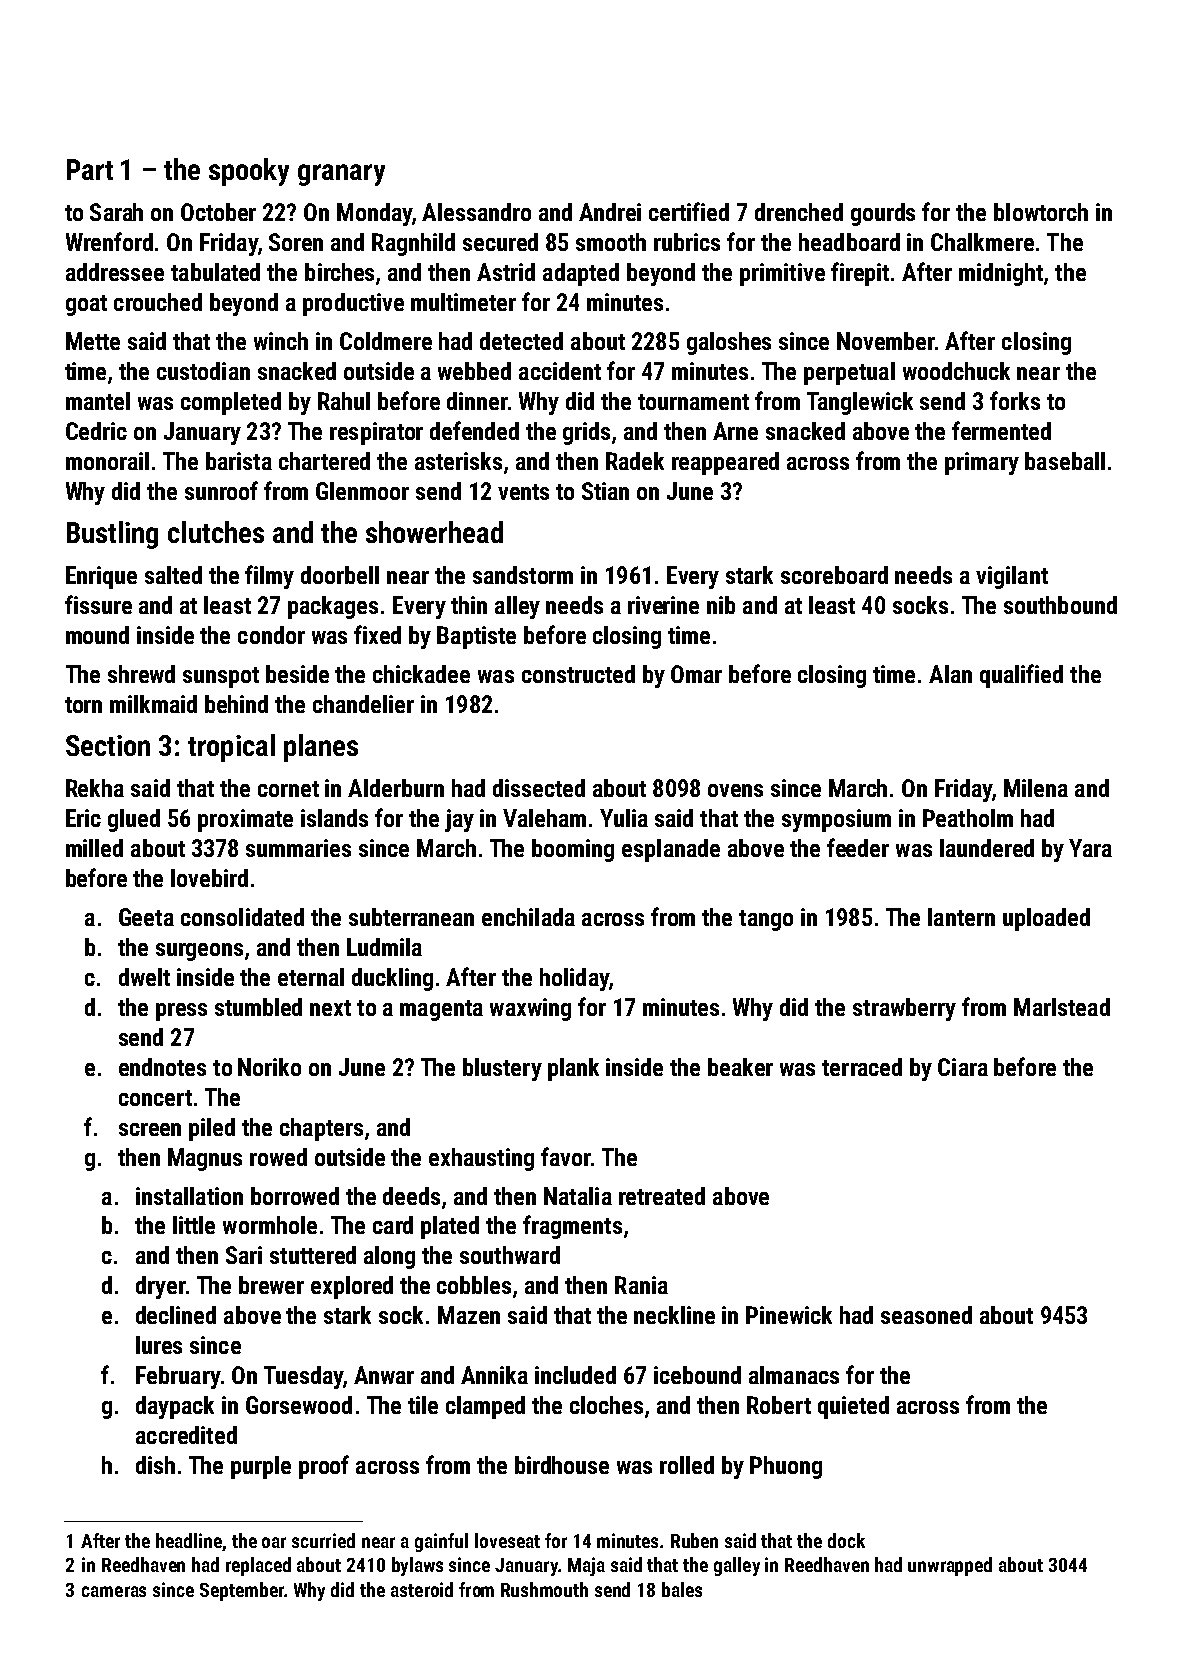 Image resolution: width=1183 pixels, height=1673 pixels. I want to click on tournament, so click(693, 402).
